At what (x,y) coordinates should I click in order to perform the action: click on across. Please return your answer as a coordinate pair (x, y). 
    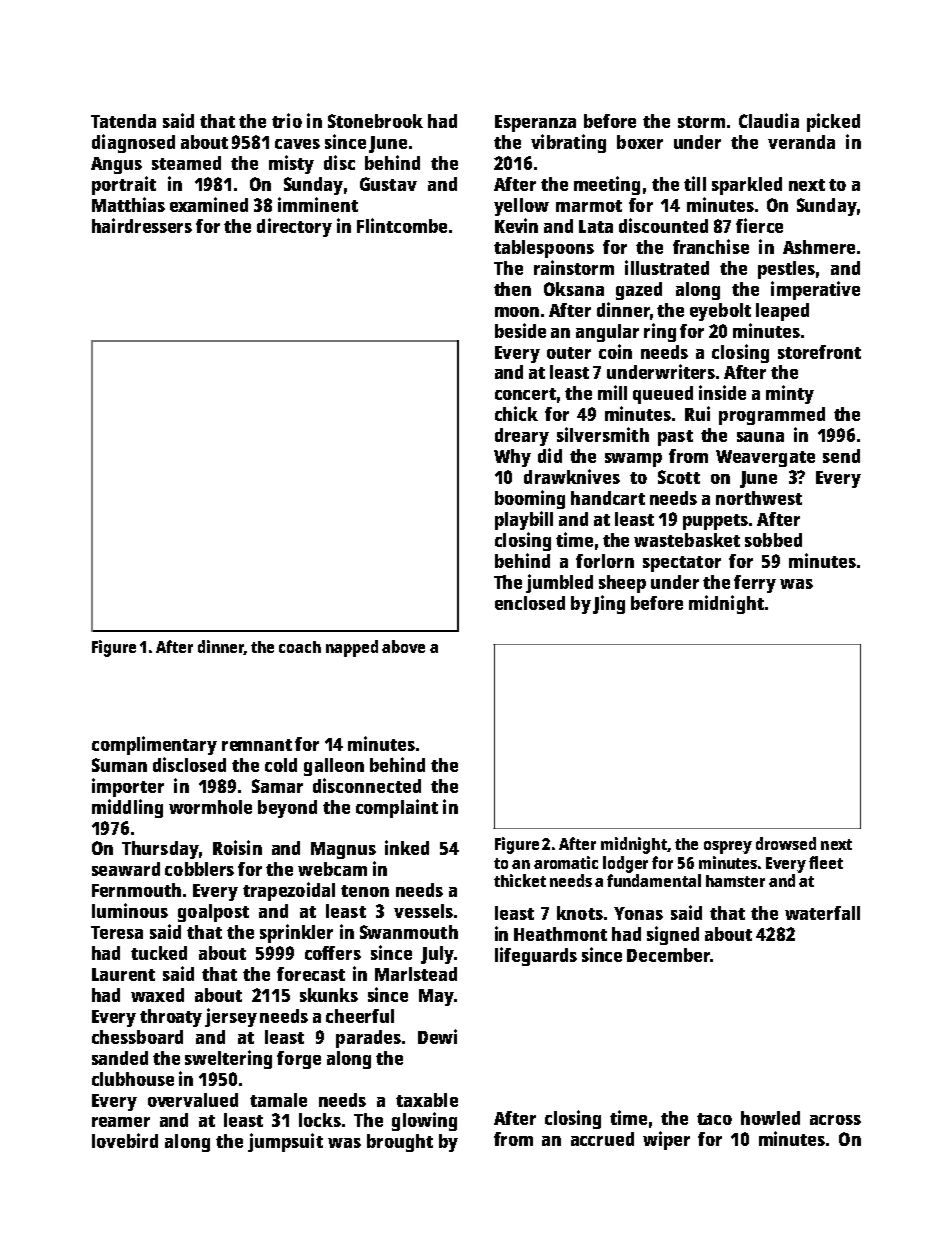
    Looking at the image, I should click on (835, 1120).
